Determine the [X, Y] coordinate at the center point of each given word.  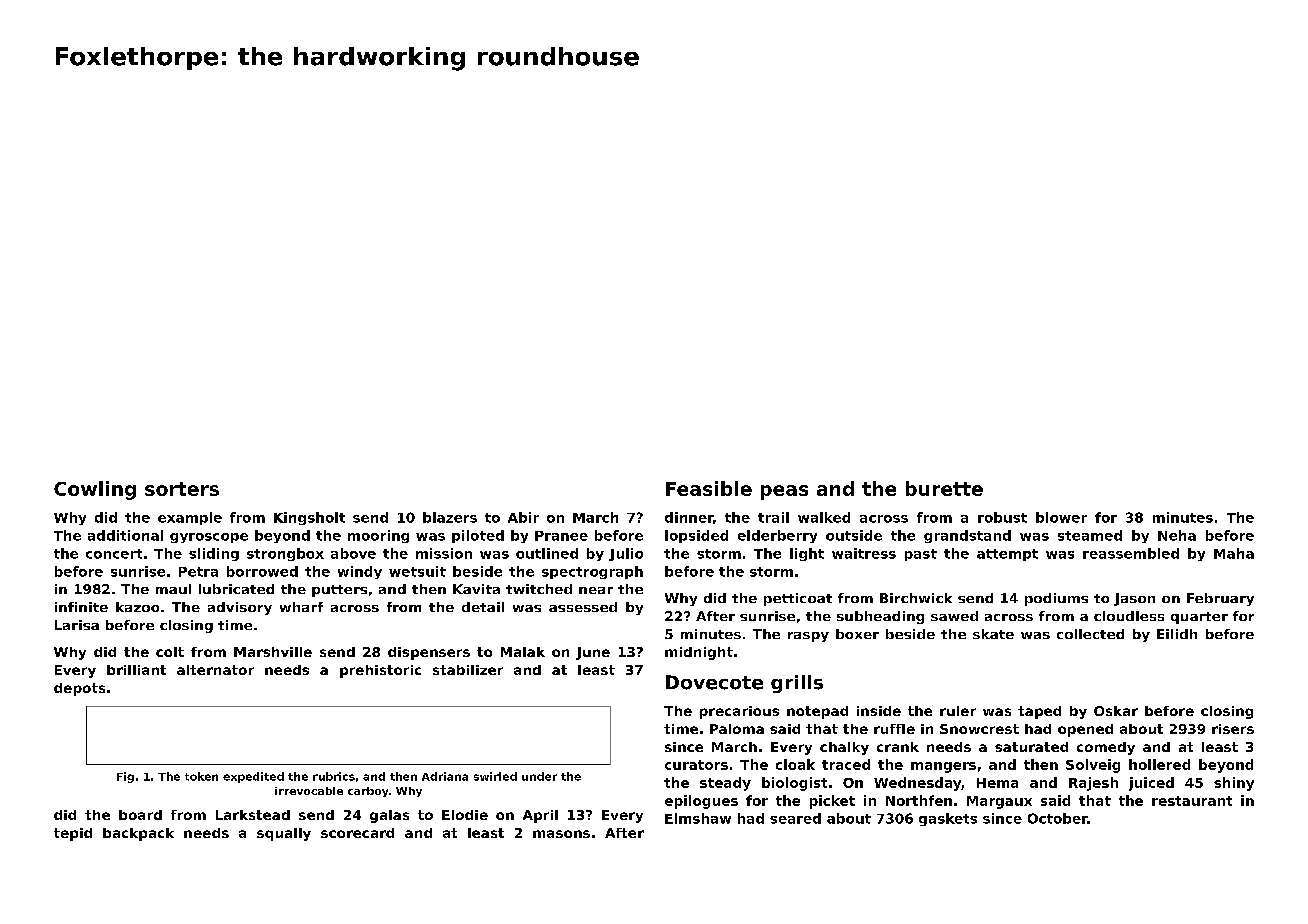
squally [284, 834]
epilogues [701, 802]
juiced [1151, 784]
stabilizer [468, 670]
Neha [1177, 535]
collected [1090, 634]
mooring [378, 536]
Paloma [737, 729]
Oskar [1116, 711]
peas [784, 492]
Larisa [77, 625]
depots [79, 689]
